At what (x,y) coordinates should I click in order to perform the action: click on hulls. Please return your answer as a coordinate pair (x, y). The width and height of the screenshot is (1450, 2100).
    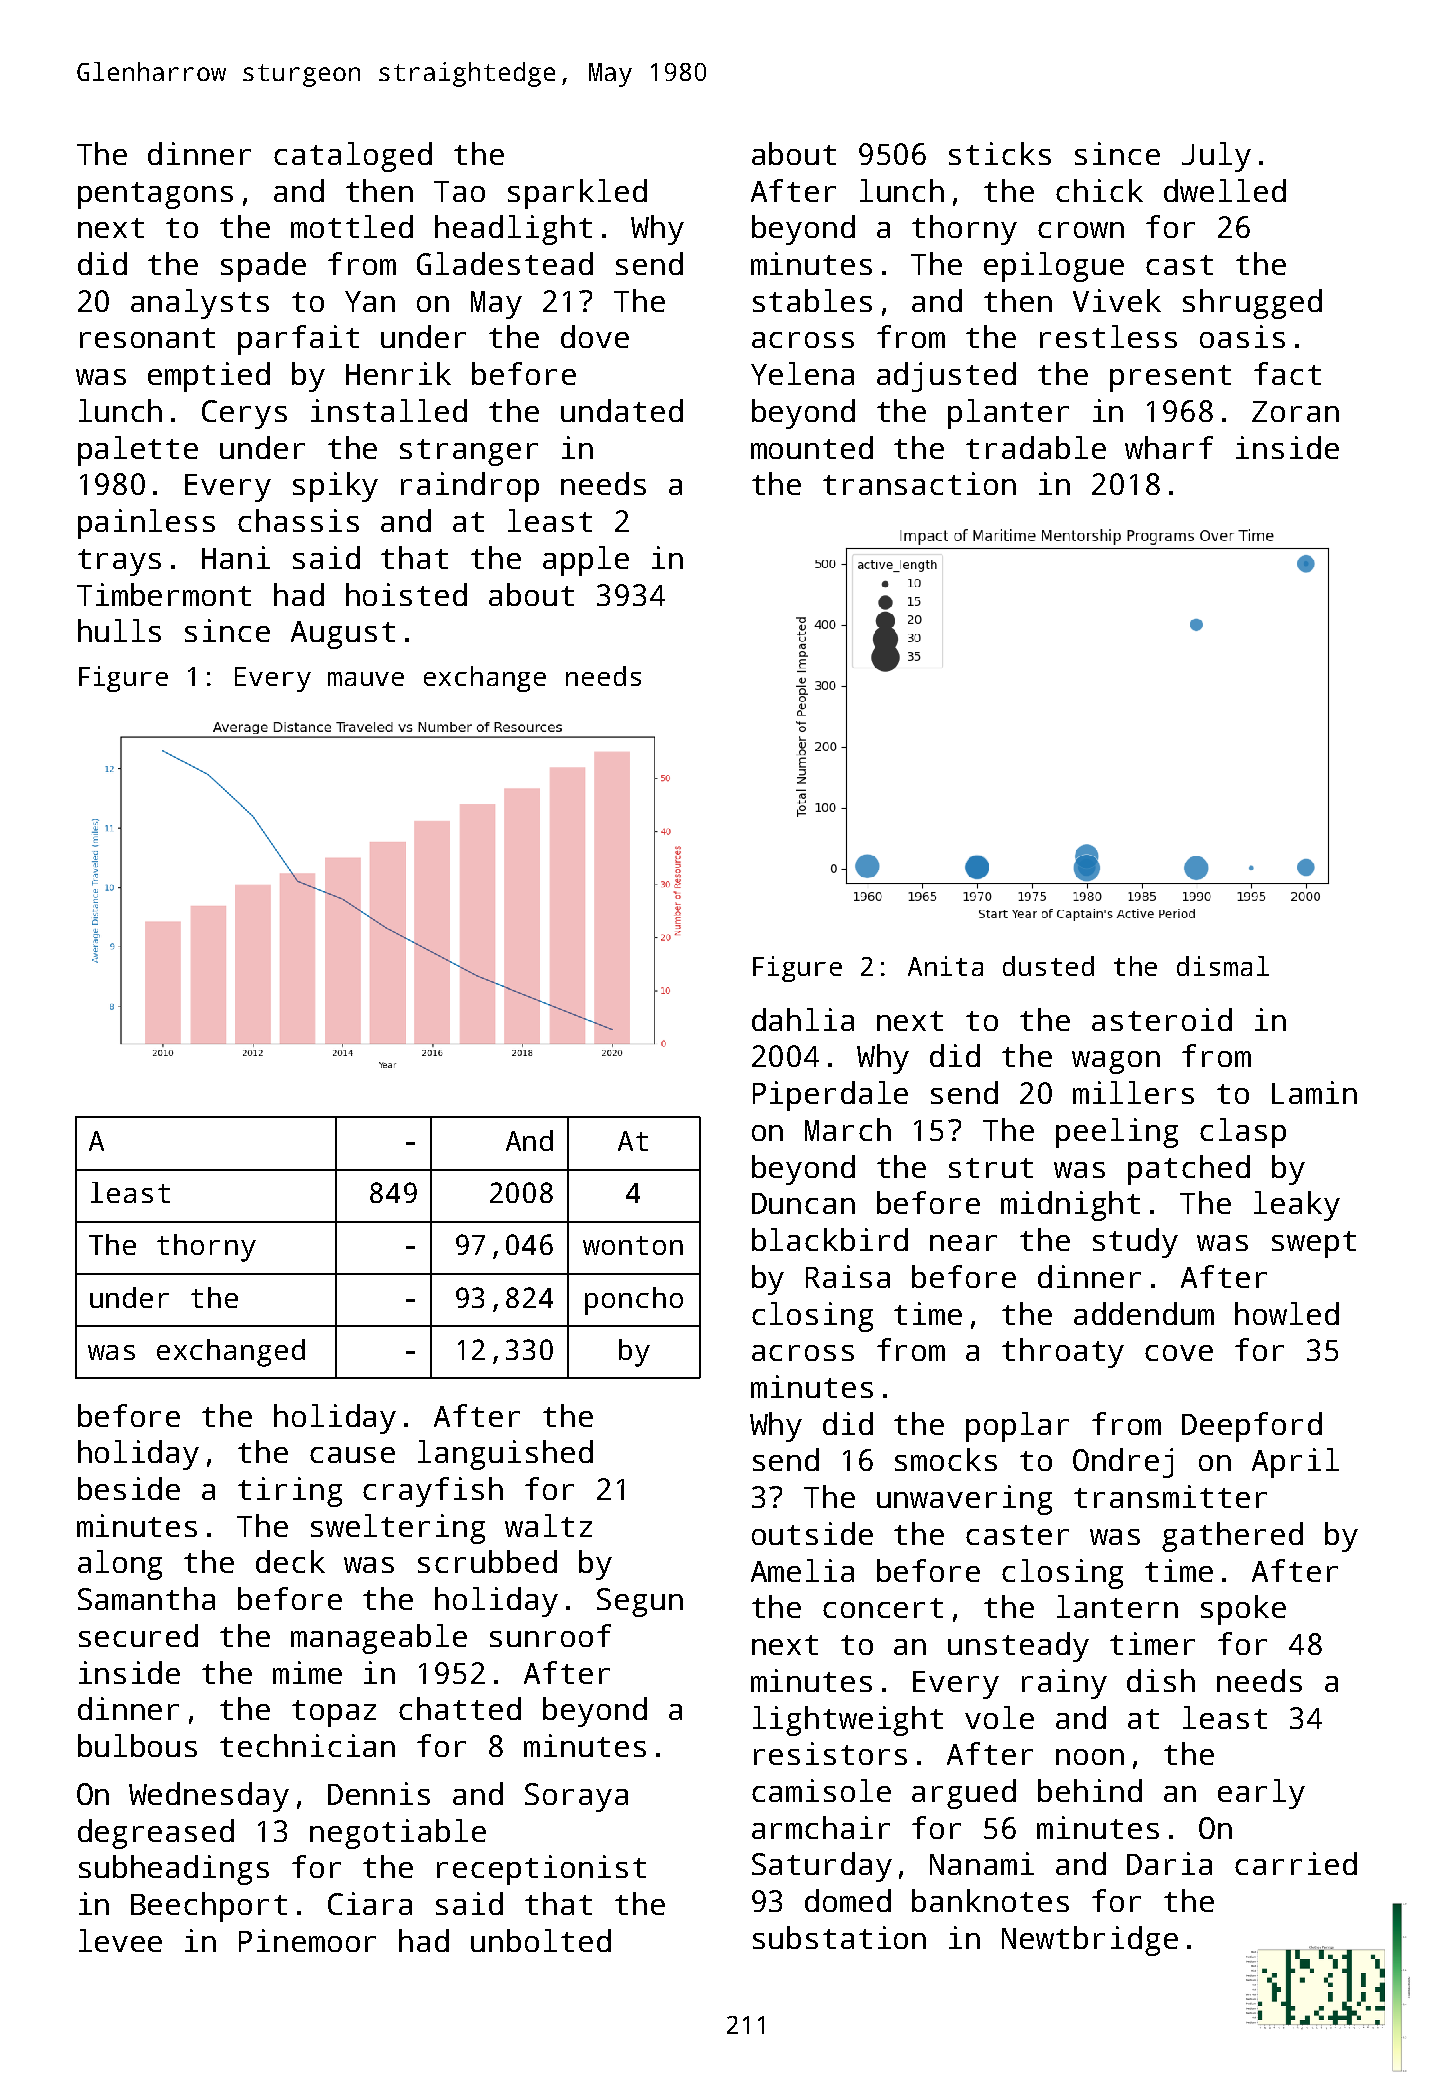
    Looking at the image, I should click on (119, 630).
